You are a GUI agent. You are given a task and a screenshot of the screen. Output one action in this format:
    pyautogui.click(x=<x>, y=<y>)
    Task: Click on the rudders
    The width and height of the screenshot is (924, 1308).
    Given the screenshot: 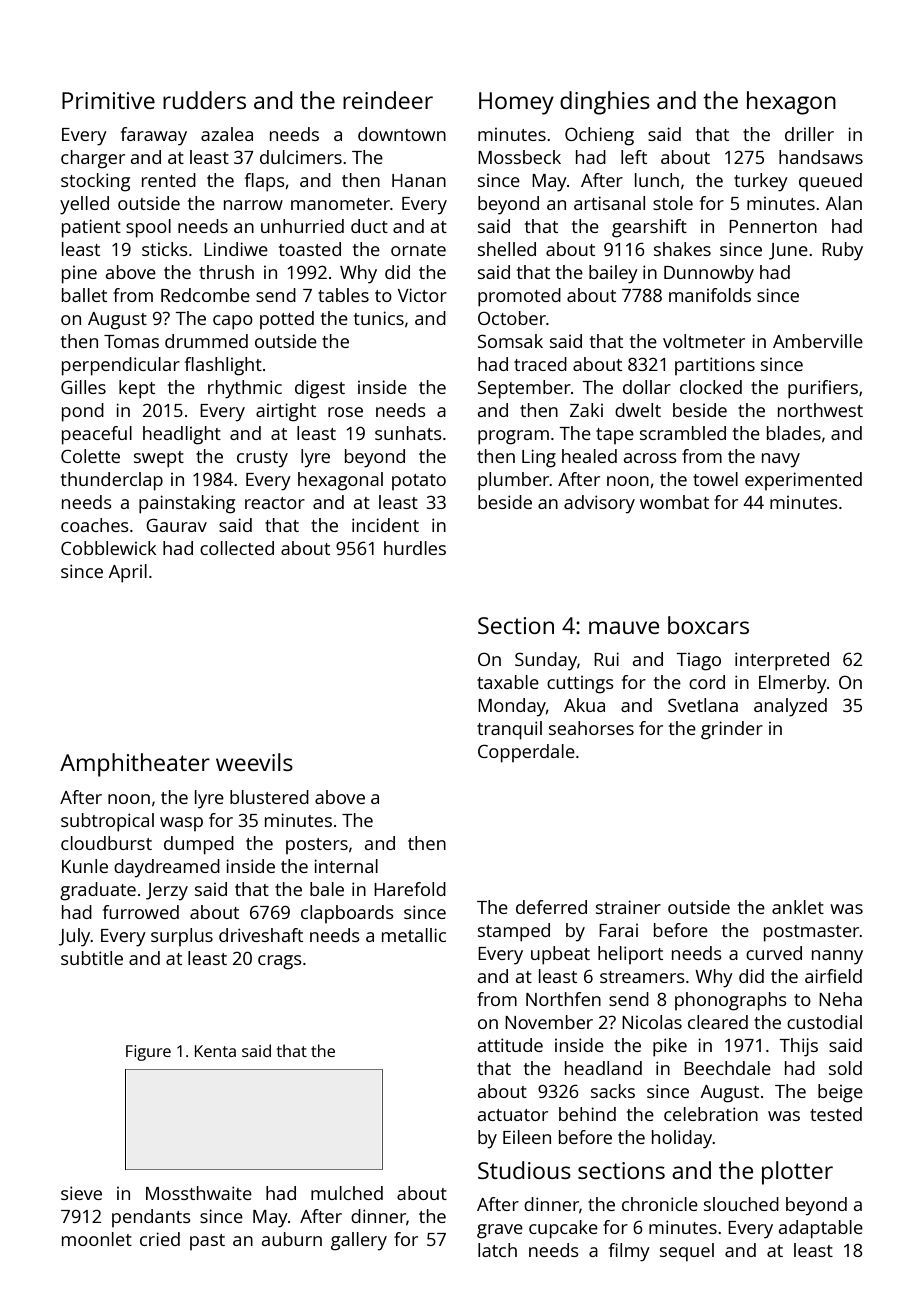 What is the action you would take?
    pyautogui.click(x=204, y=100)
